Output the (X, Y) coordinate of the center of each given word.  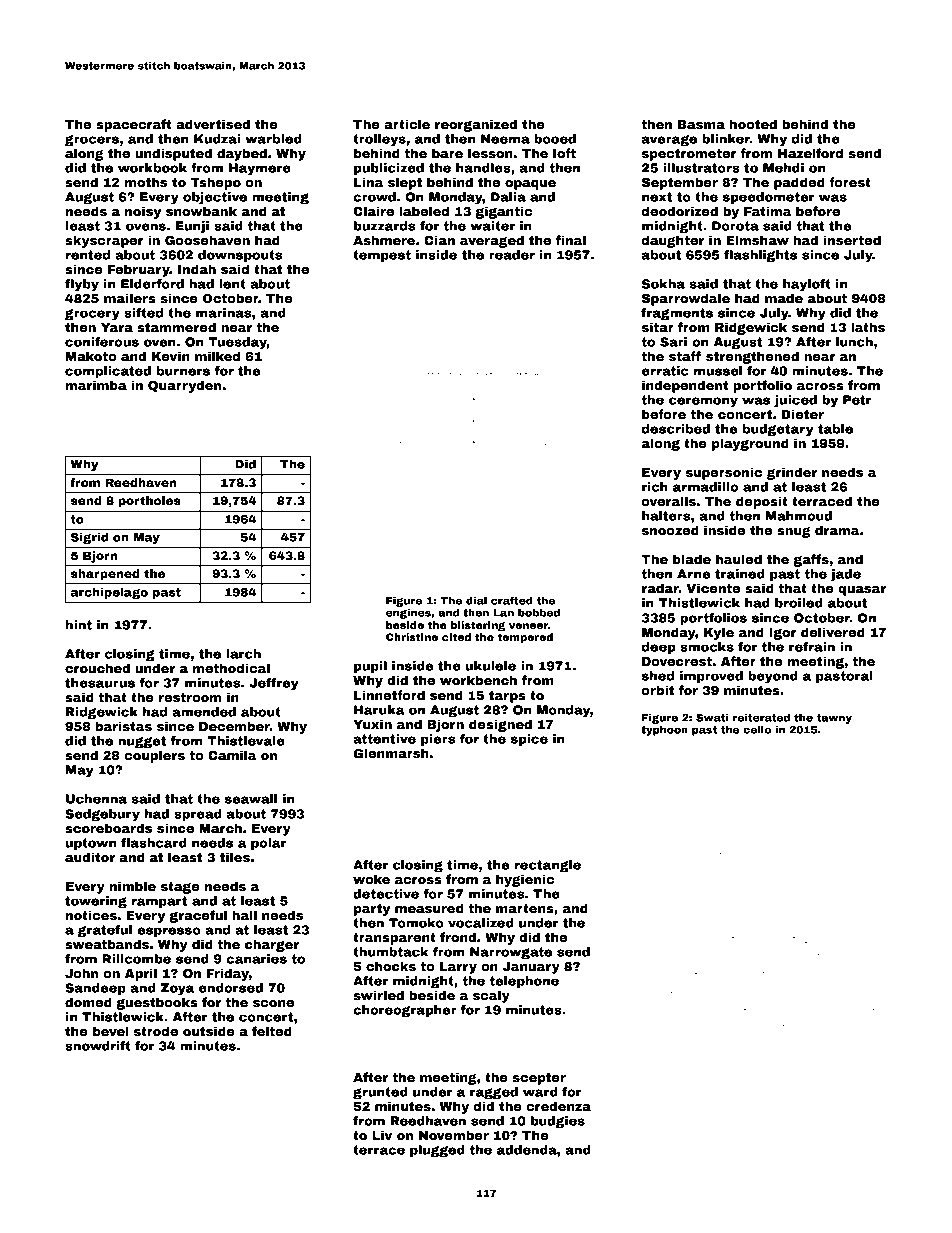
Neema (505, 139)
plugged (437, 1151)
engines (408, 613)
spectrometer (689, 155)
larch (243, 654)
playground (750, 444)
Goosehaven (207, 240)
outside (209, 1031)
